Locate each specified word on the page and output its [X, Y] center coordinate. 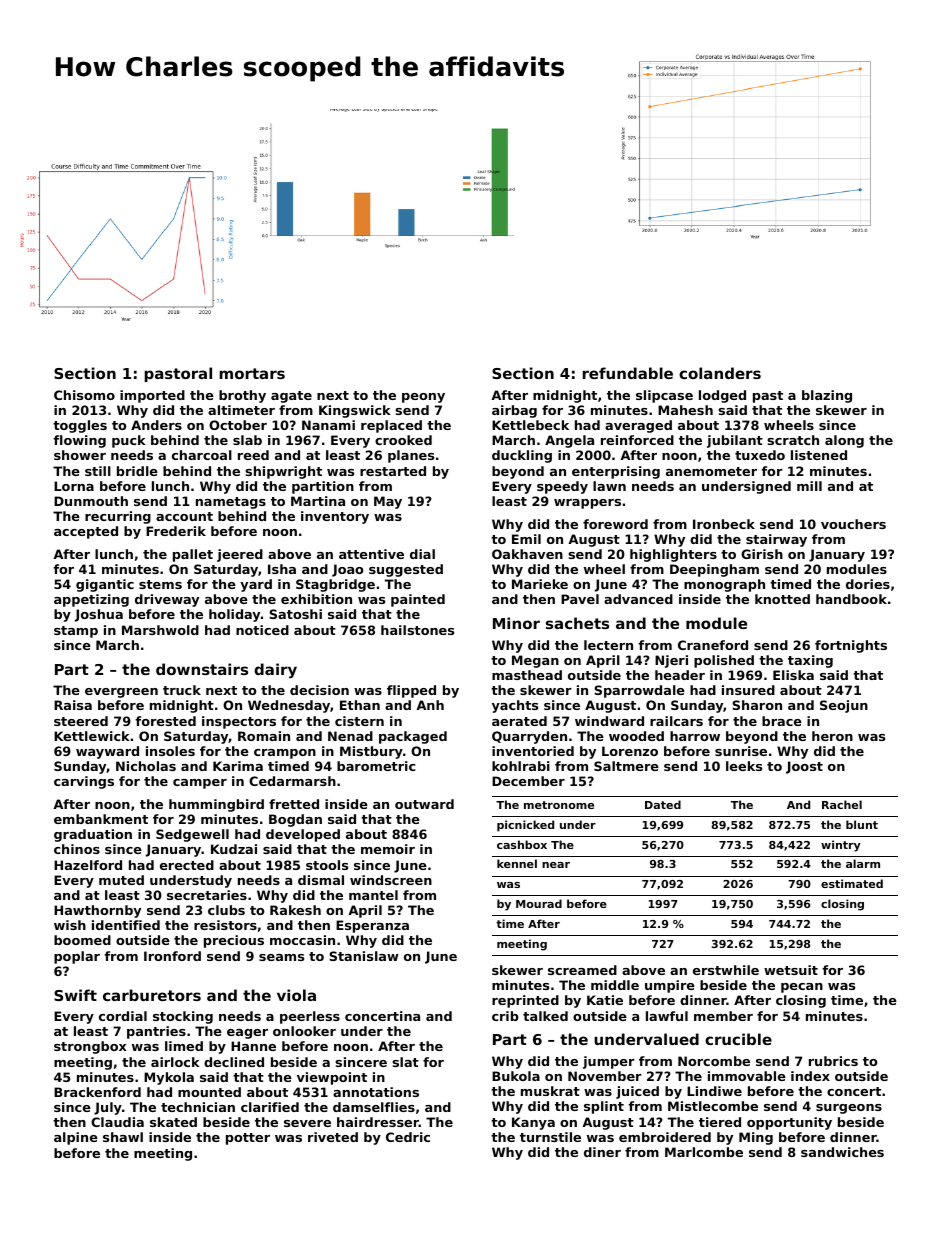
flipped [411, 691]
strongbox [90, 1047]
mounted [209, 1092]
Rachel [842, 804]
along [844, 441]
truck [182, 690]
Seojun [844, 706]
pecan [802, 988]
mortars [252, 373]
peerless [310, 1017]
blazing [827, 396]
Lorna [74, 486]
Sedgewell [192, 835]
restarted [393, 471]
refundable [628, 373]
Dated [663, 804]
